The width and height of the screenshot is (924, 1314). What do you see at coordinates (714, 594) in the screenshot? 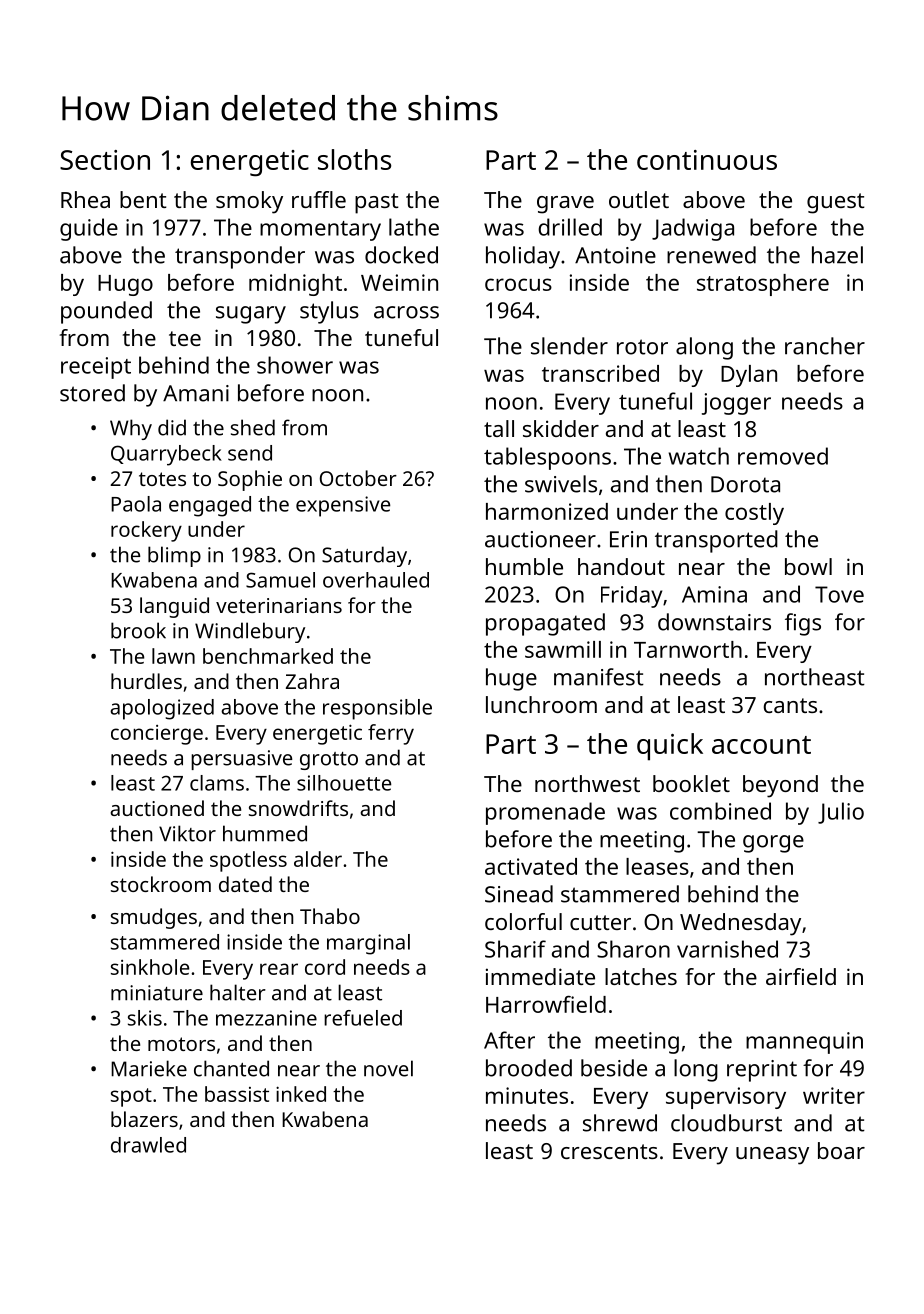
I see `Amina` at bounding box center [714, 594].
